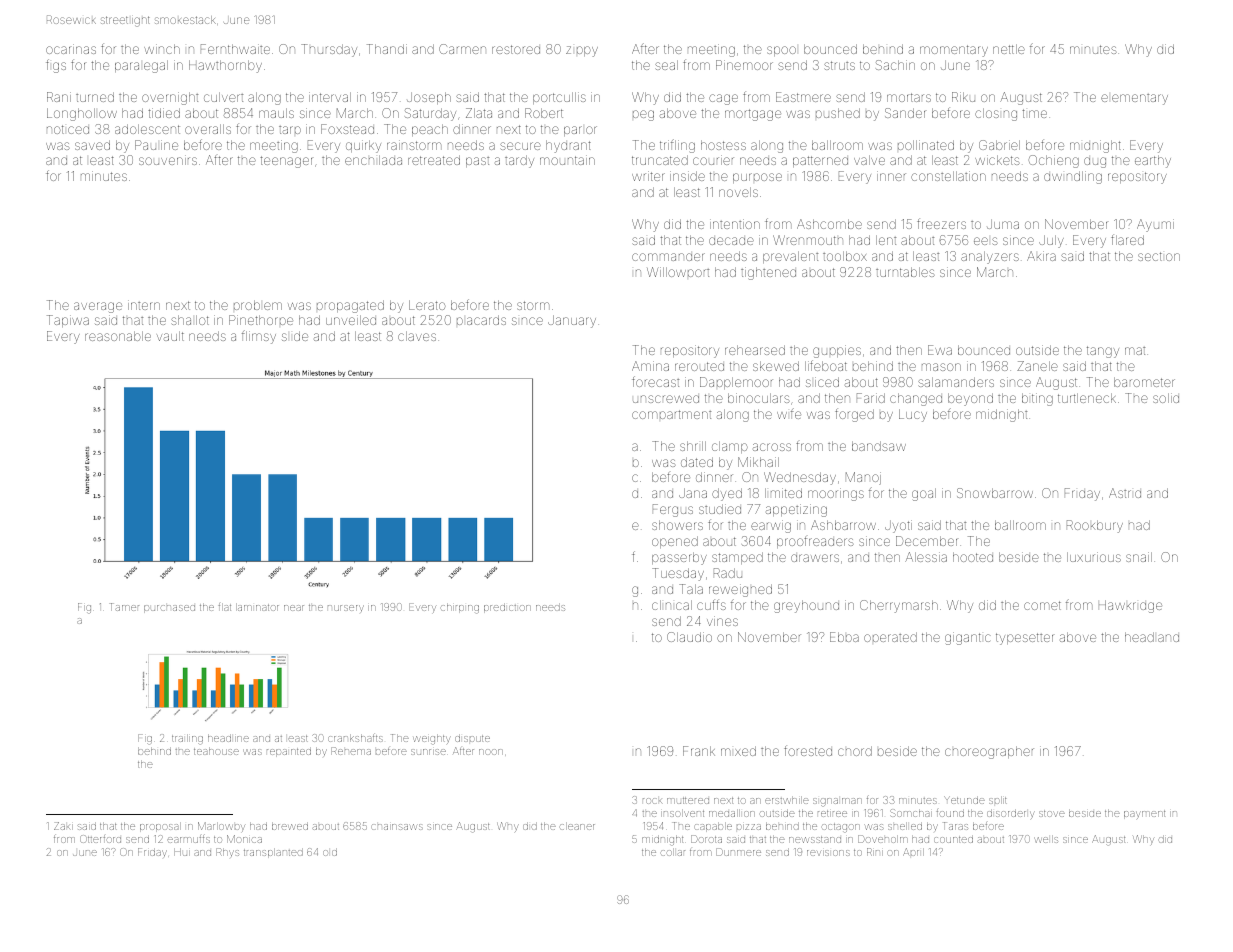  I want to click on Claudio, so click(689, 637).
